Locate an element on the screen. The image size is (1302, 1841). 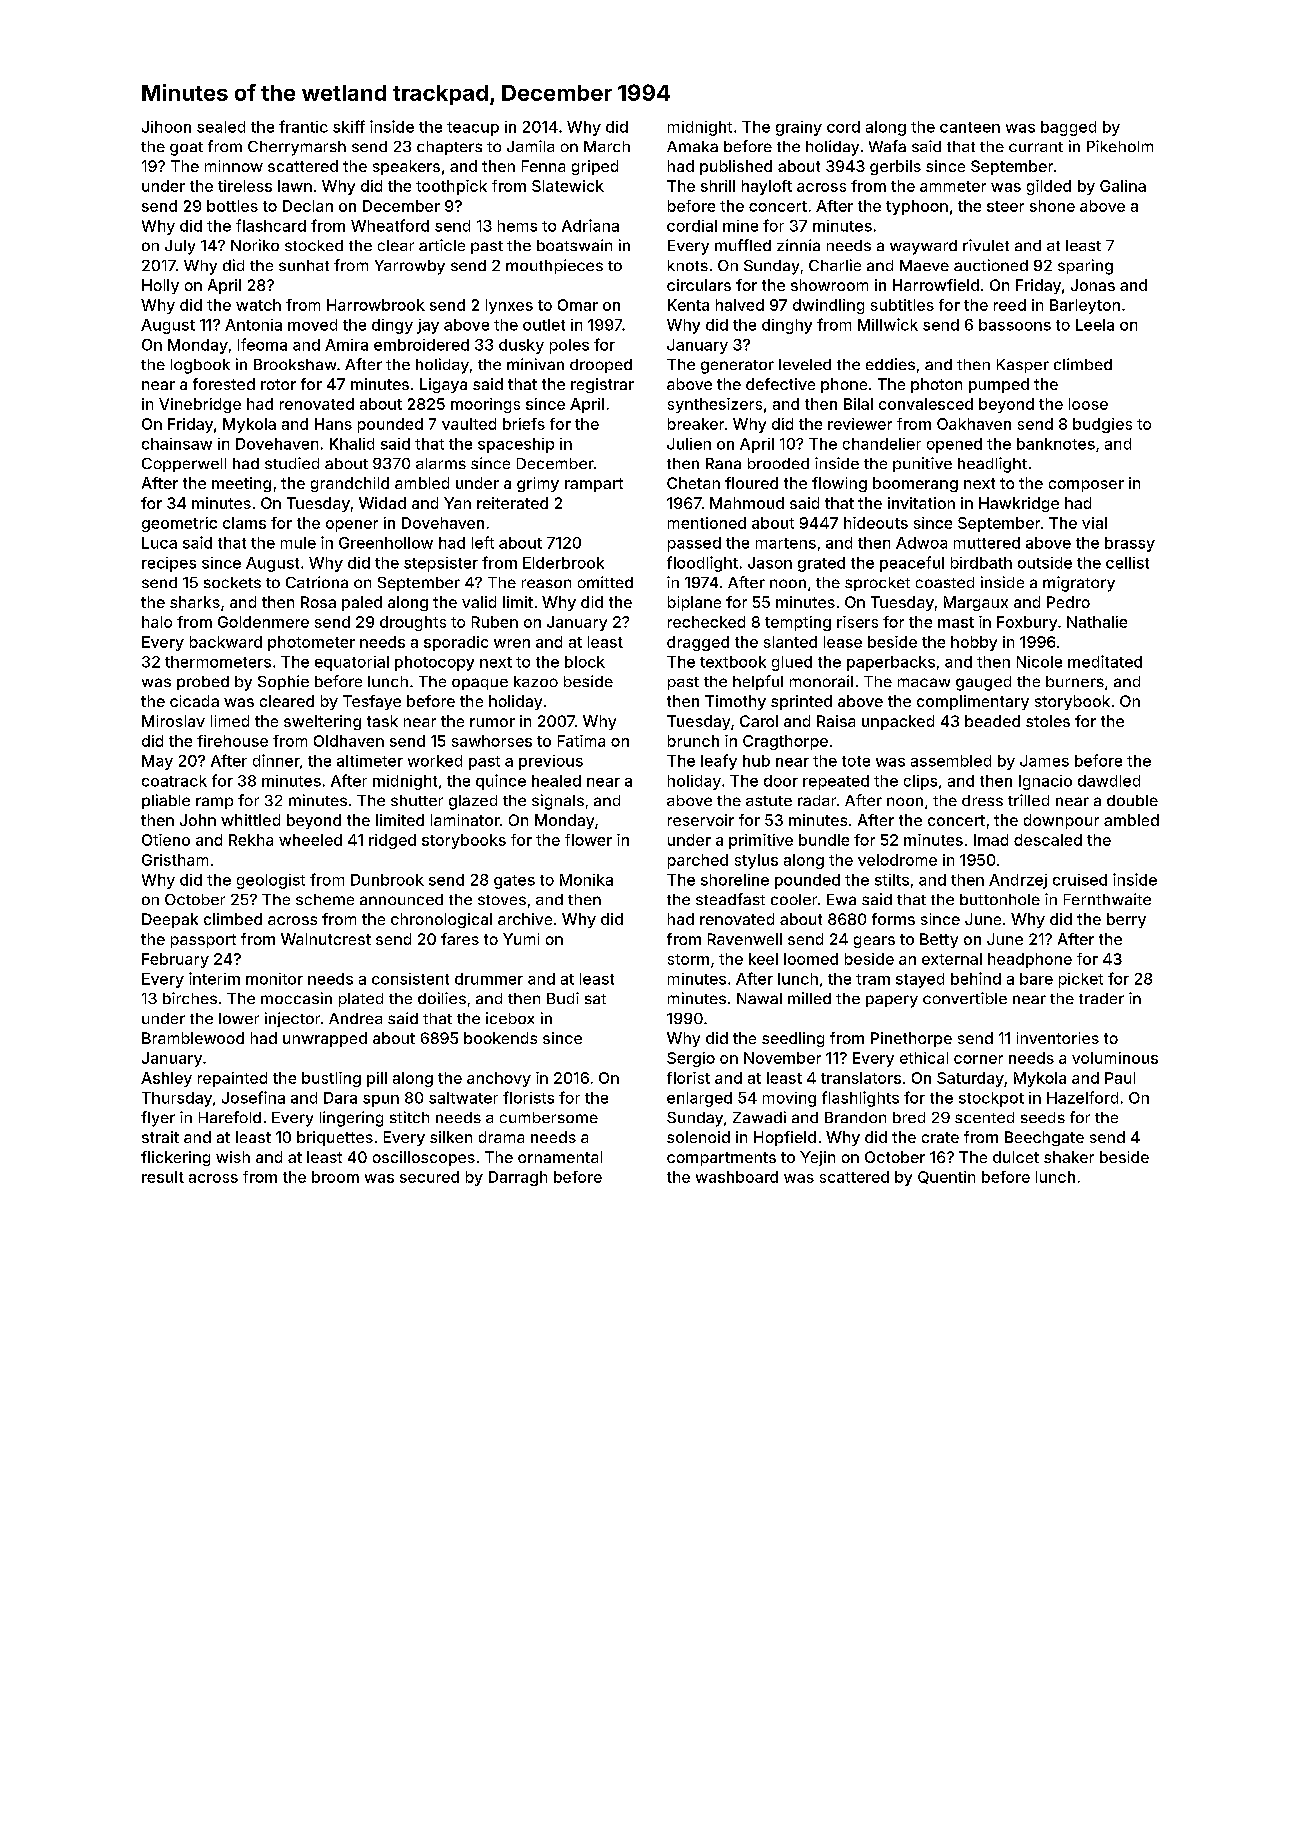
bookends is located at coordinates (500, 1038).
